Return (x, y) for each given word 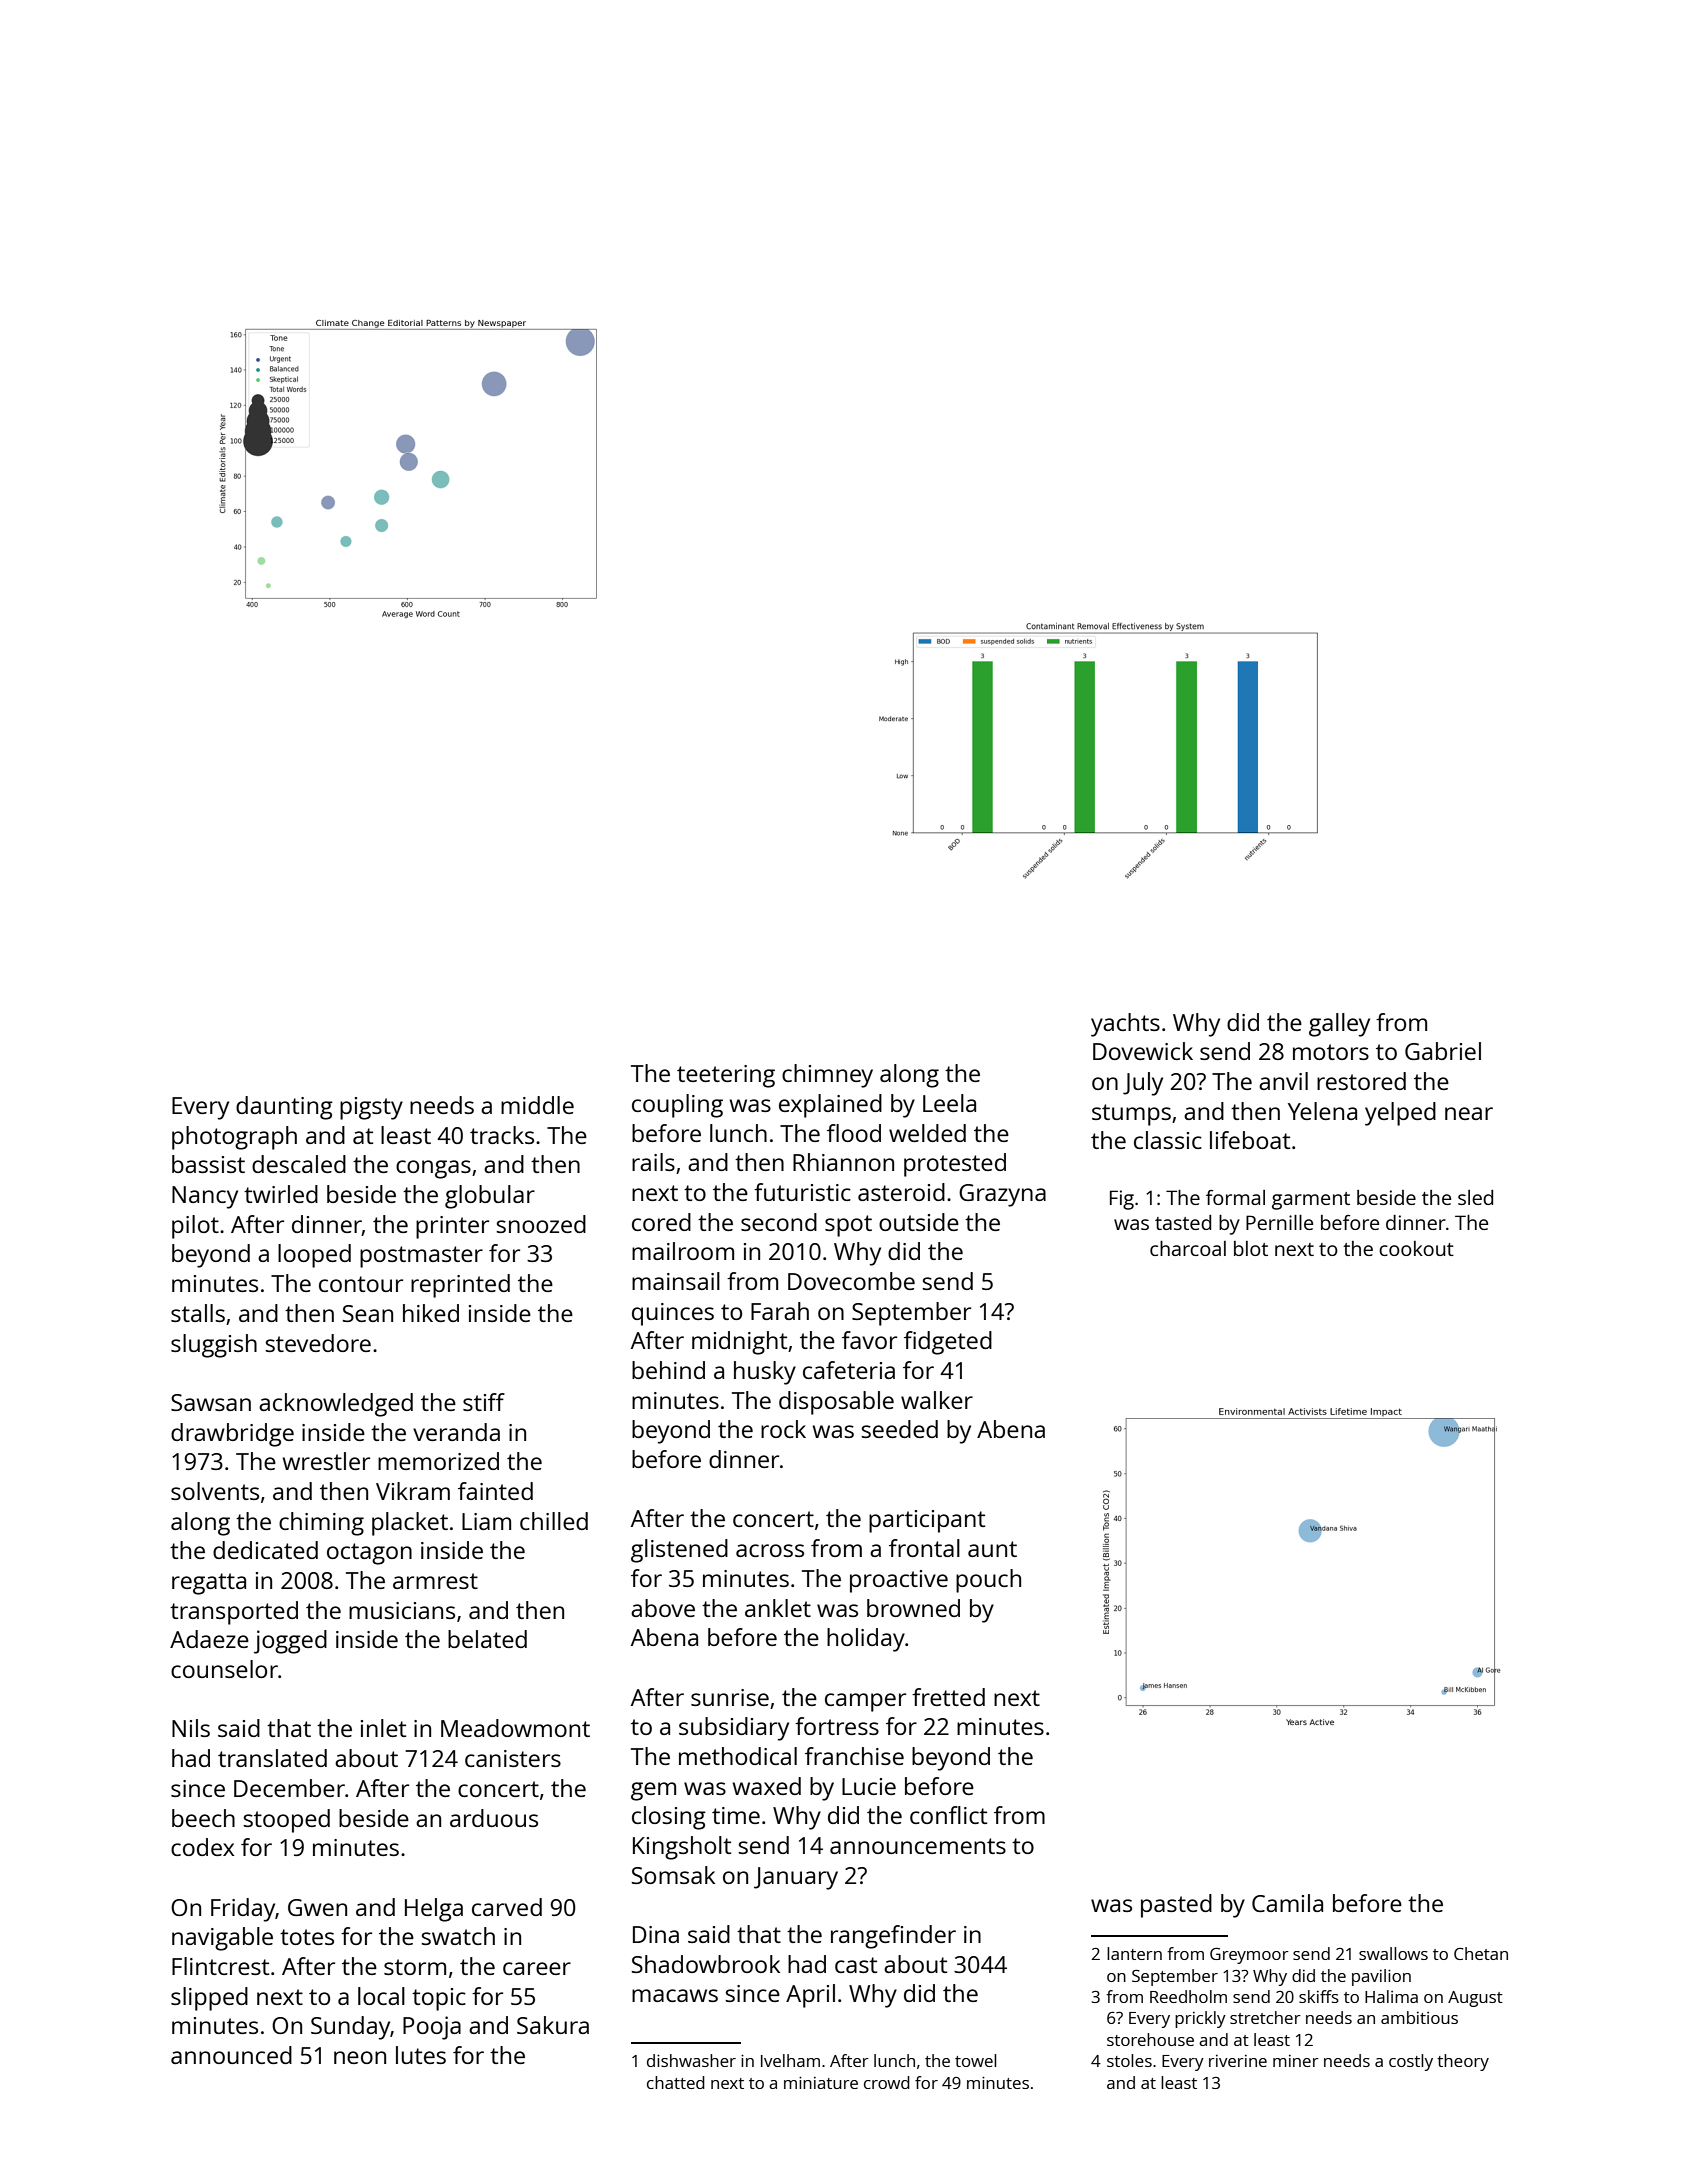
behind (668, 1370)
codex (202, 1847)
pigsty (371, 1108)
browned (913, 1608)
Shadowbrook (706, 1964)
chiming (321, 1524)
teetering (726, 1076)
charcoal (1188, 1248)
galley (1339, 1025)
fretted (948, 1697)
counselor (224, 1669)
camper (865, 1702)
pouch (988, 1581)
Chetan (1481, 1953)
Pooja (432, 2028)
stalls (198, 1313)
